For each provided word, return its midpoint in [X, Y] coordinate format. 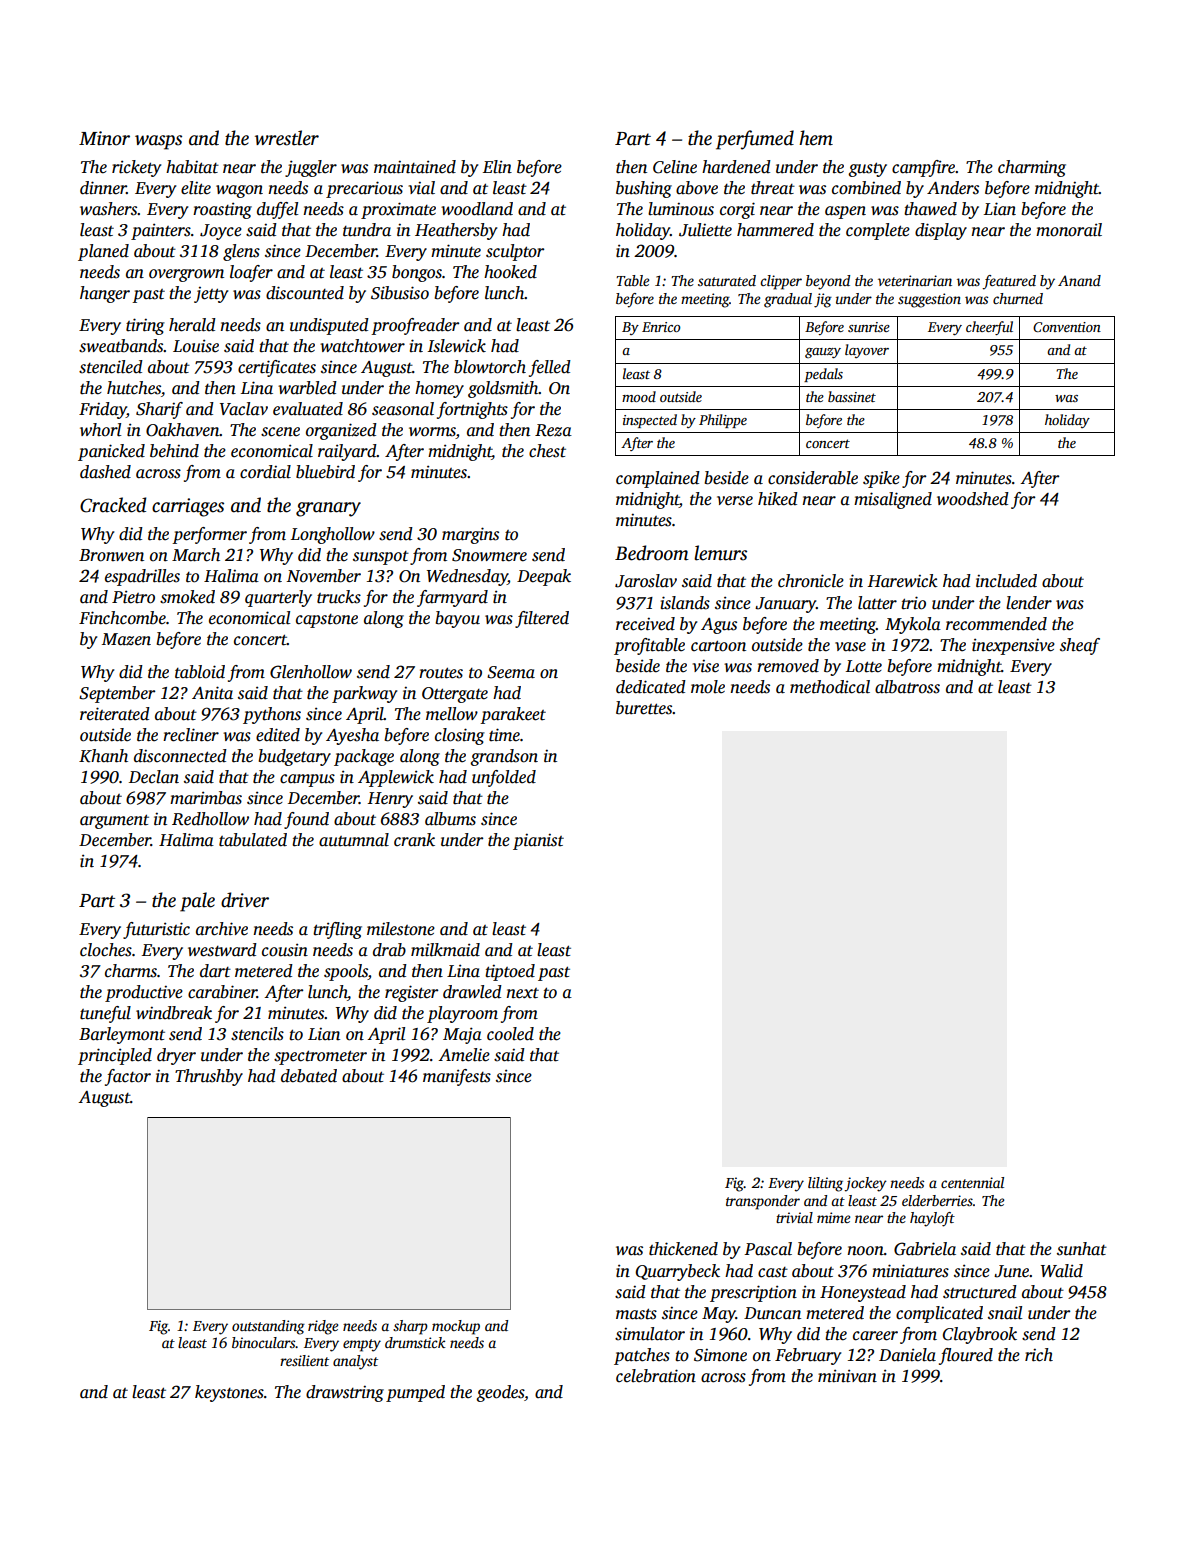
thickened [683, 1249]
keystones [229, 1393]
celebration [656, 1376]
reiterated [115, 714]
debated [309, 1076]
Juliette [705, 230]
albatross [907, 687]
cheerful [989, 328]
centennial [972, 1182]
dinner [103, 188]
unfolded [504, 778]
